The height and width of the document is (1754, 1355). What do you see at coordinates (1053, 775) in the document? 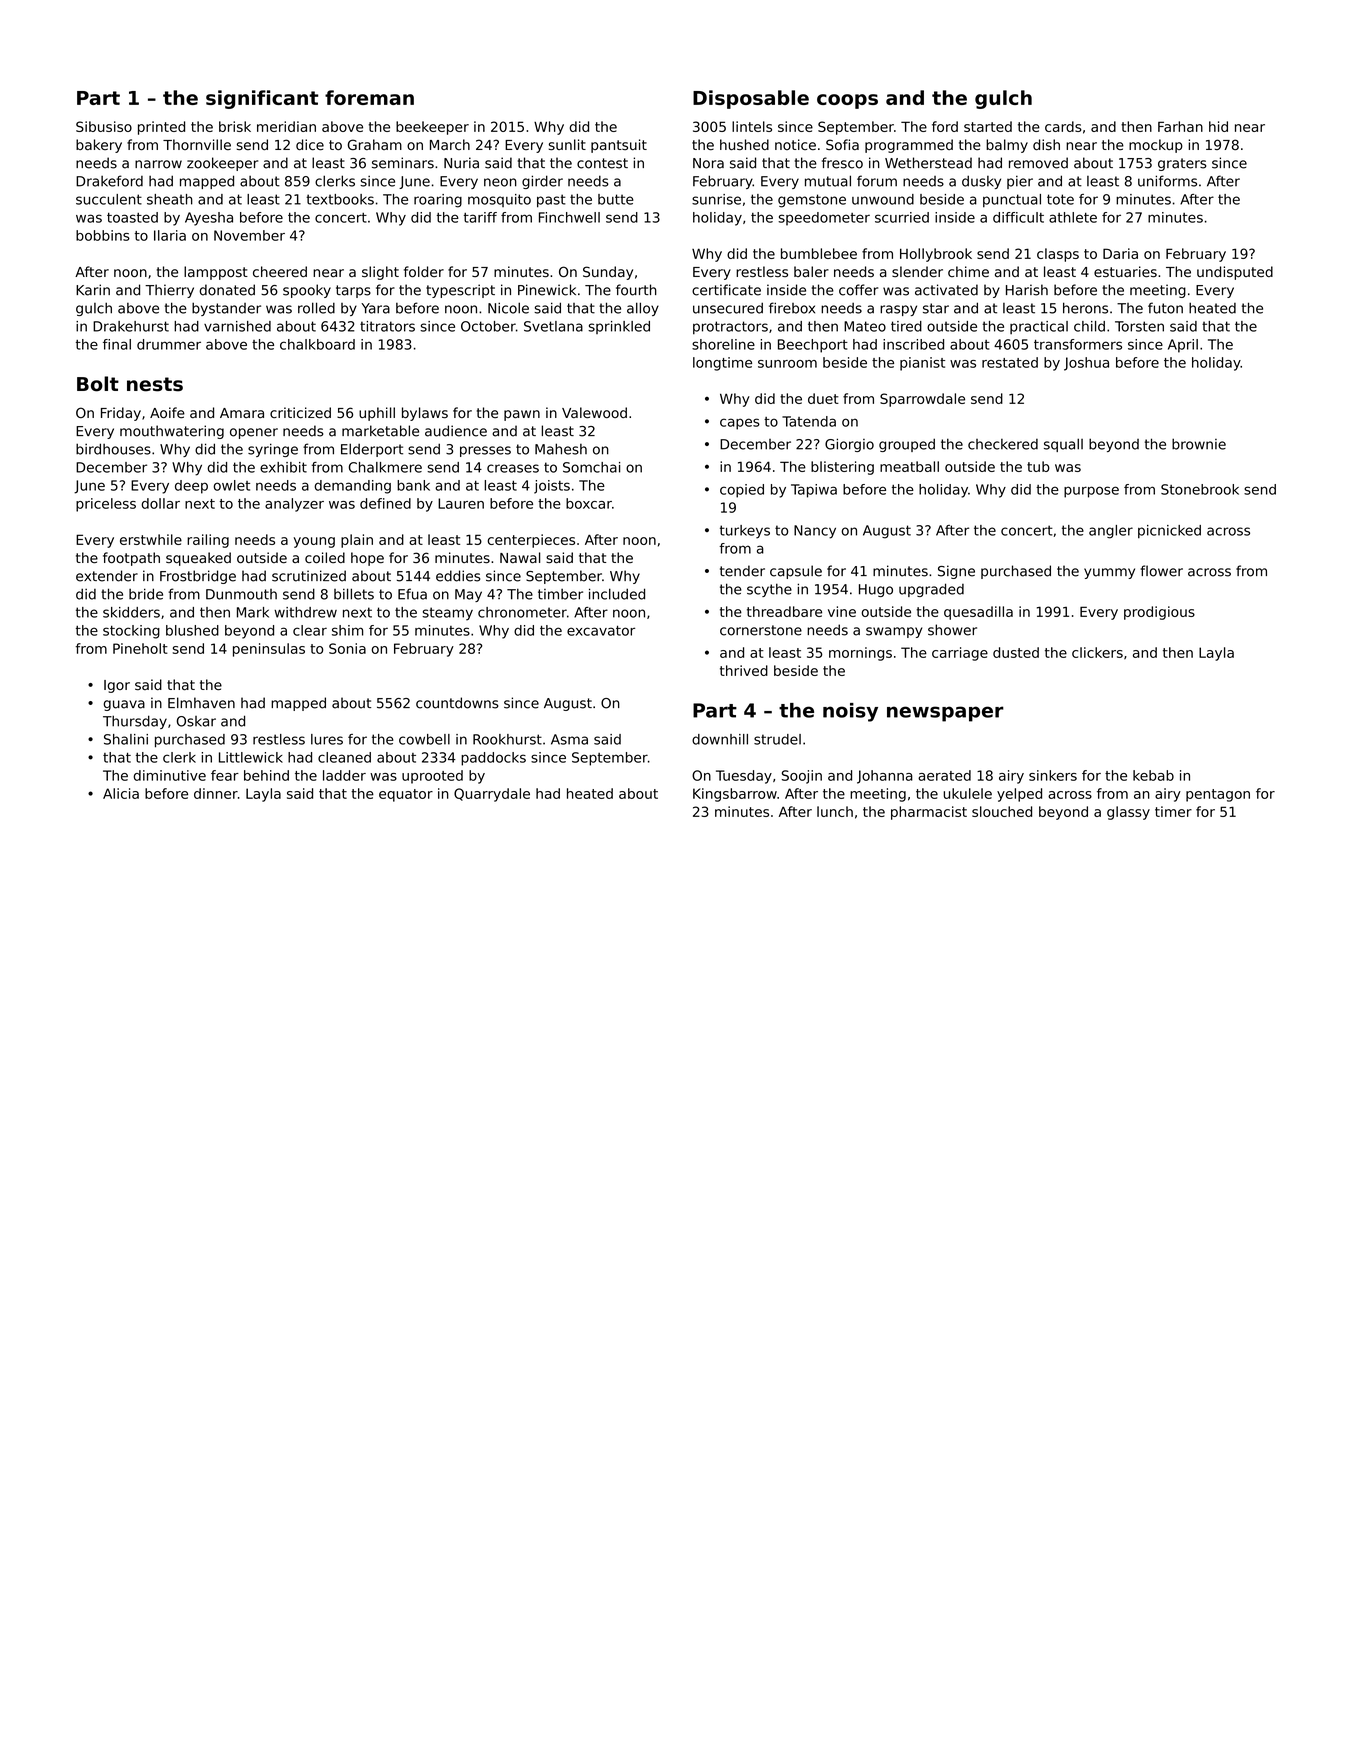
I see `sinkers` at bounding box center [1053, 775].
